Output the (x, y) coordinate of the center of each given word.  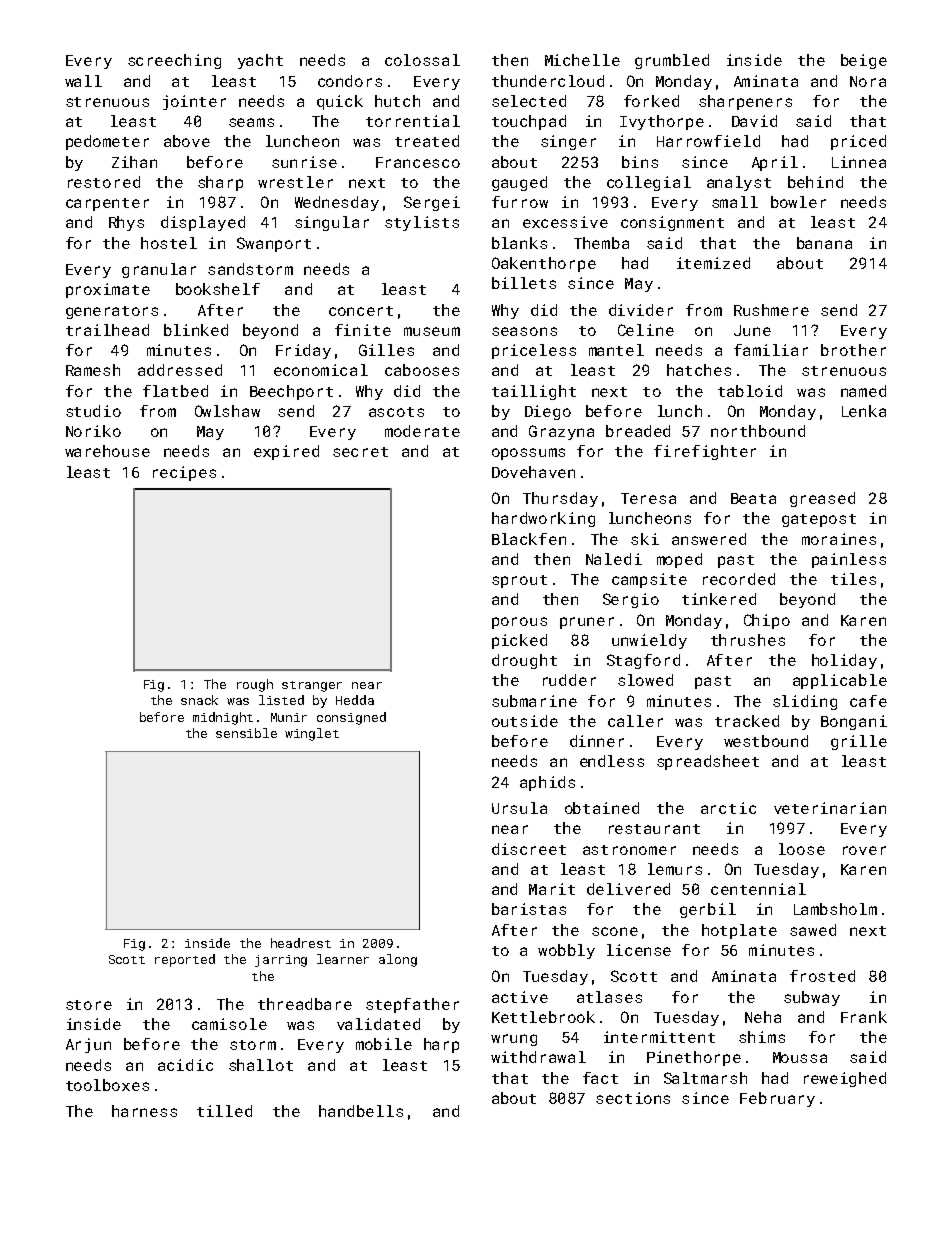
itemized (713, 263)
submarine (534, 701)
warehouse (107, 451)
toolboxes (107, 1085)
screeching (174, 61)
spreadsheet (708, 762)
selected (529, 101)
